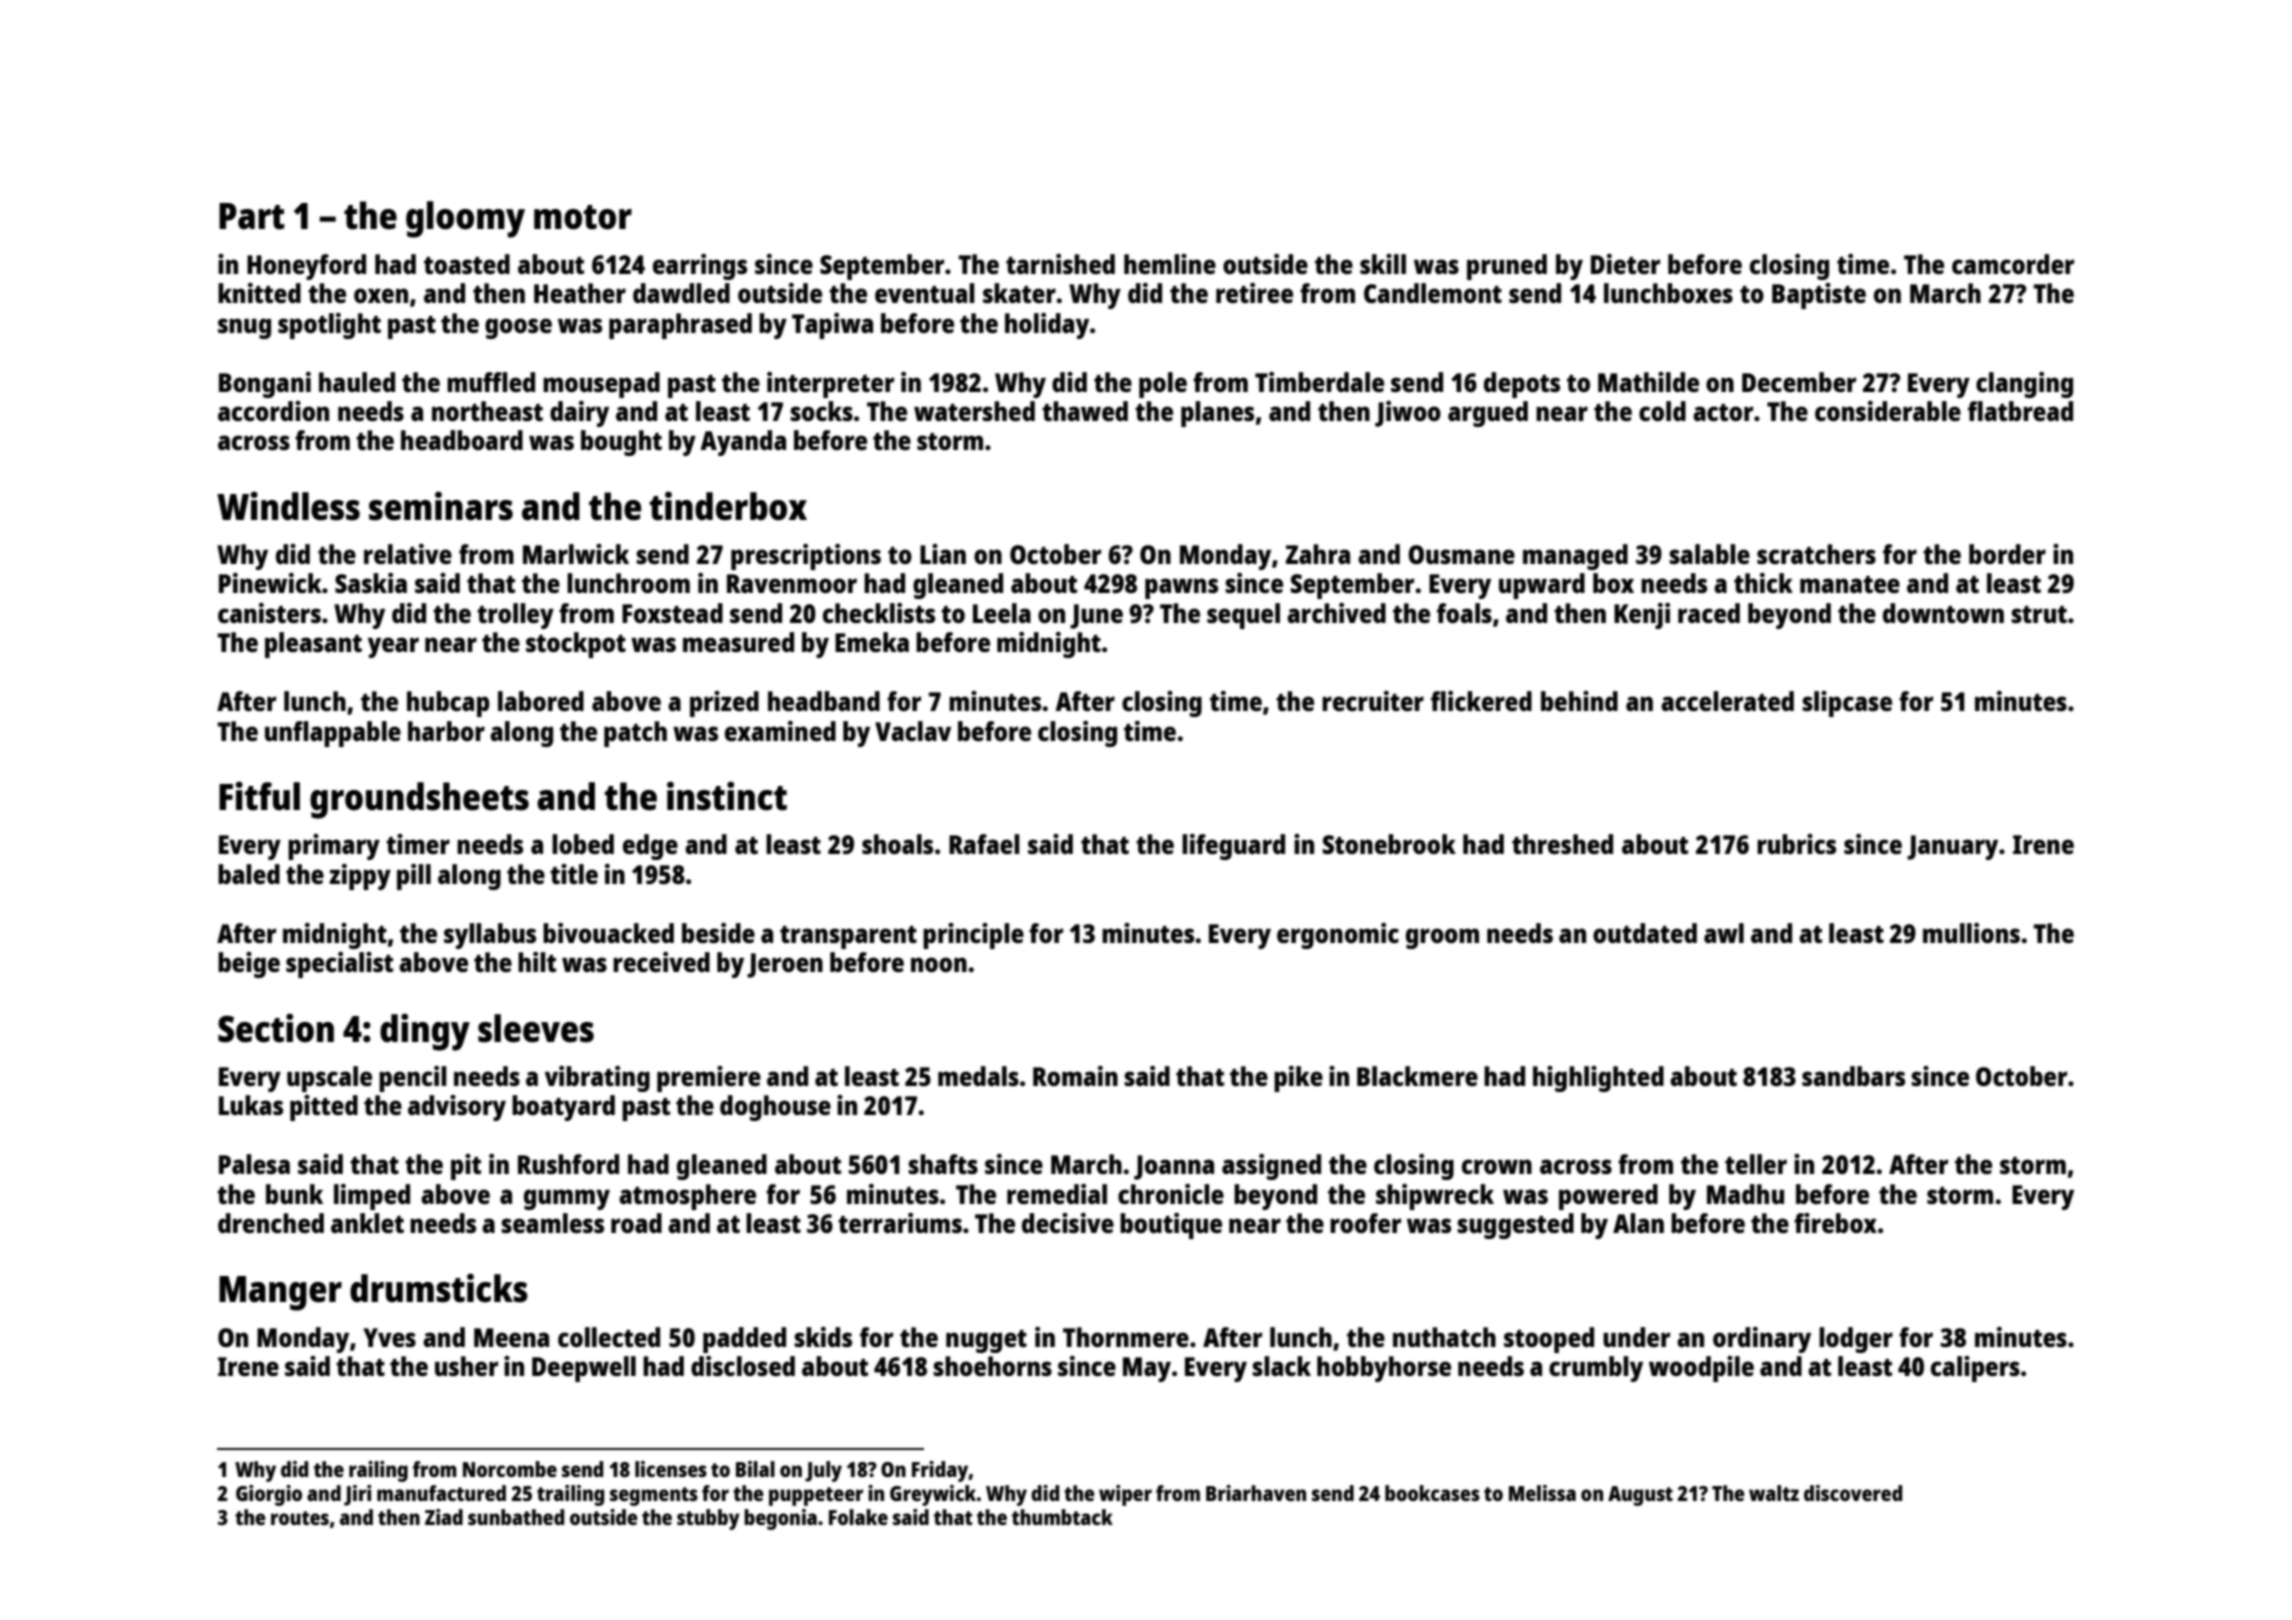 Image resolution: width=2292 pixels, height=1620 pixels. I want to click on Folake, so click(858, 1517).
